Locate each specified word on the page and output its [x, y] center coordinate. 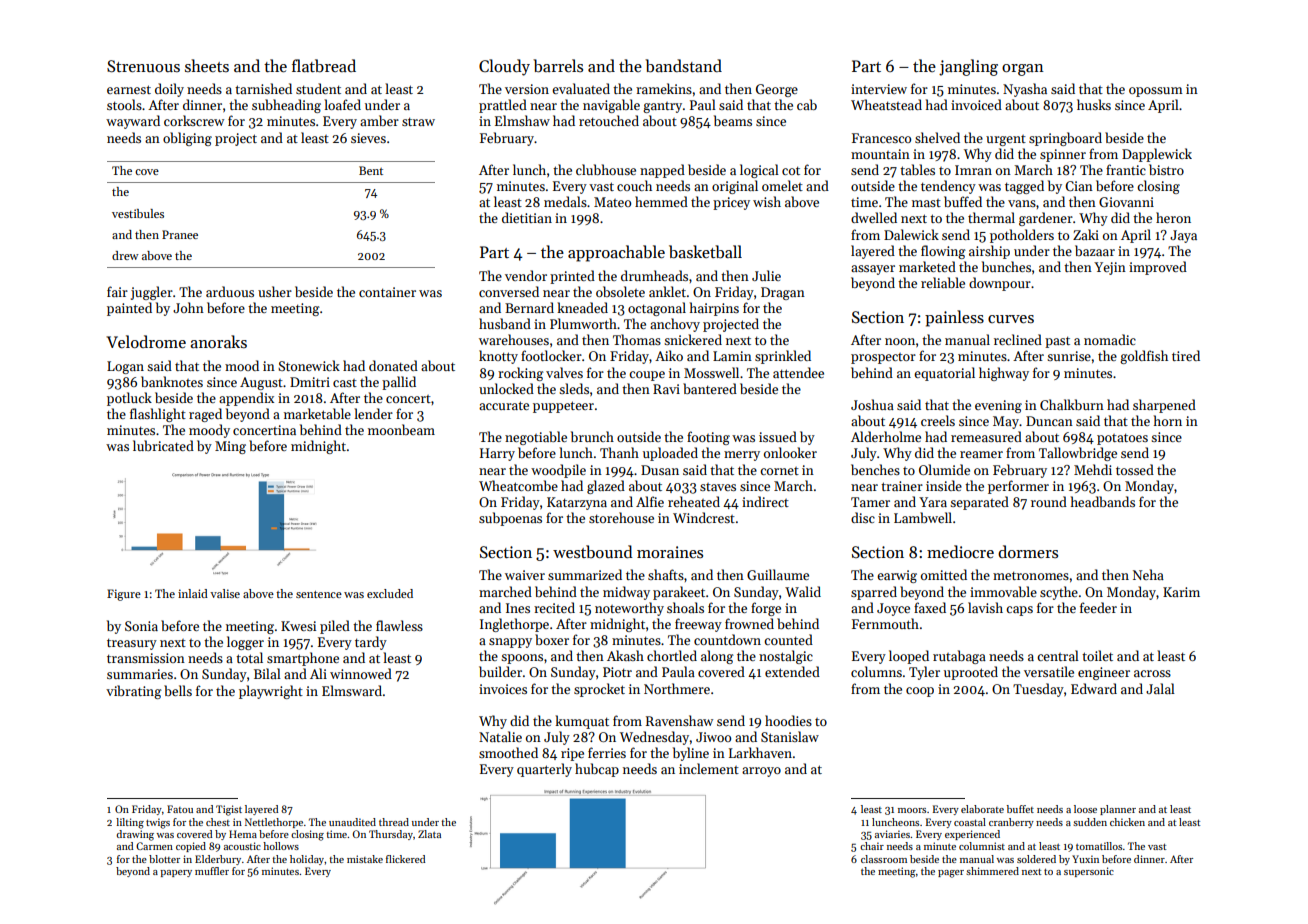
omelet [782, 185]
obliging [187, 139]
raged [205, 415]
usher [275, 291]
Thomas [637, 339]
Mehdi [1093, 469]
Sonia [141, 626]
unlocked [506, 388]
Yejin [1110, 268]
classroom [884, 859]
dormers [1028, 551]
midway [626, 593]
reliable [943, 282]
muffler [212, 871]
